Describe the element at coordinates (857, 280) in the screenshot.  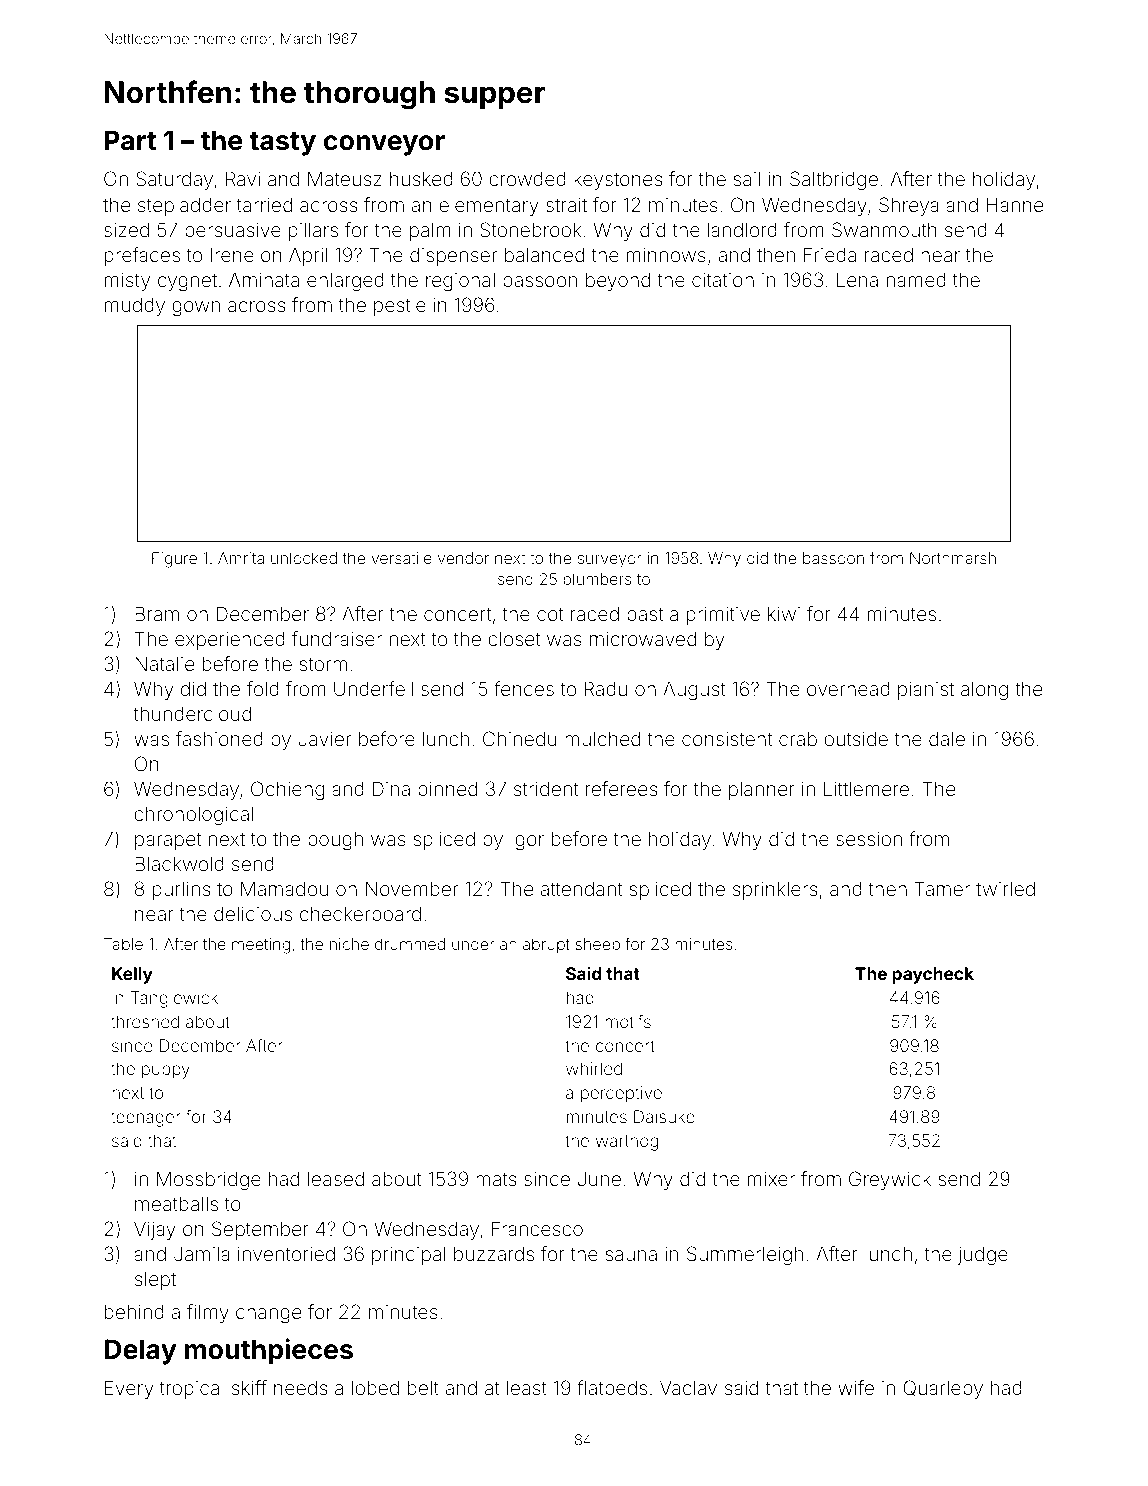
I see `Lena` at that location.
